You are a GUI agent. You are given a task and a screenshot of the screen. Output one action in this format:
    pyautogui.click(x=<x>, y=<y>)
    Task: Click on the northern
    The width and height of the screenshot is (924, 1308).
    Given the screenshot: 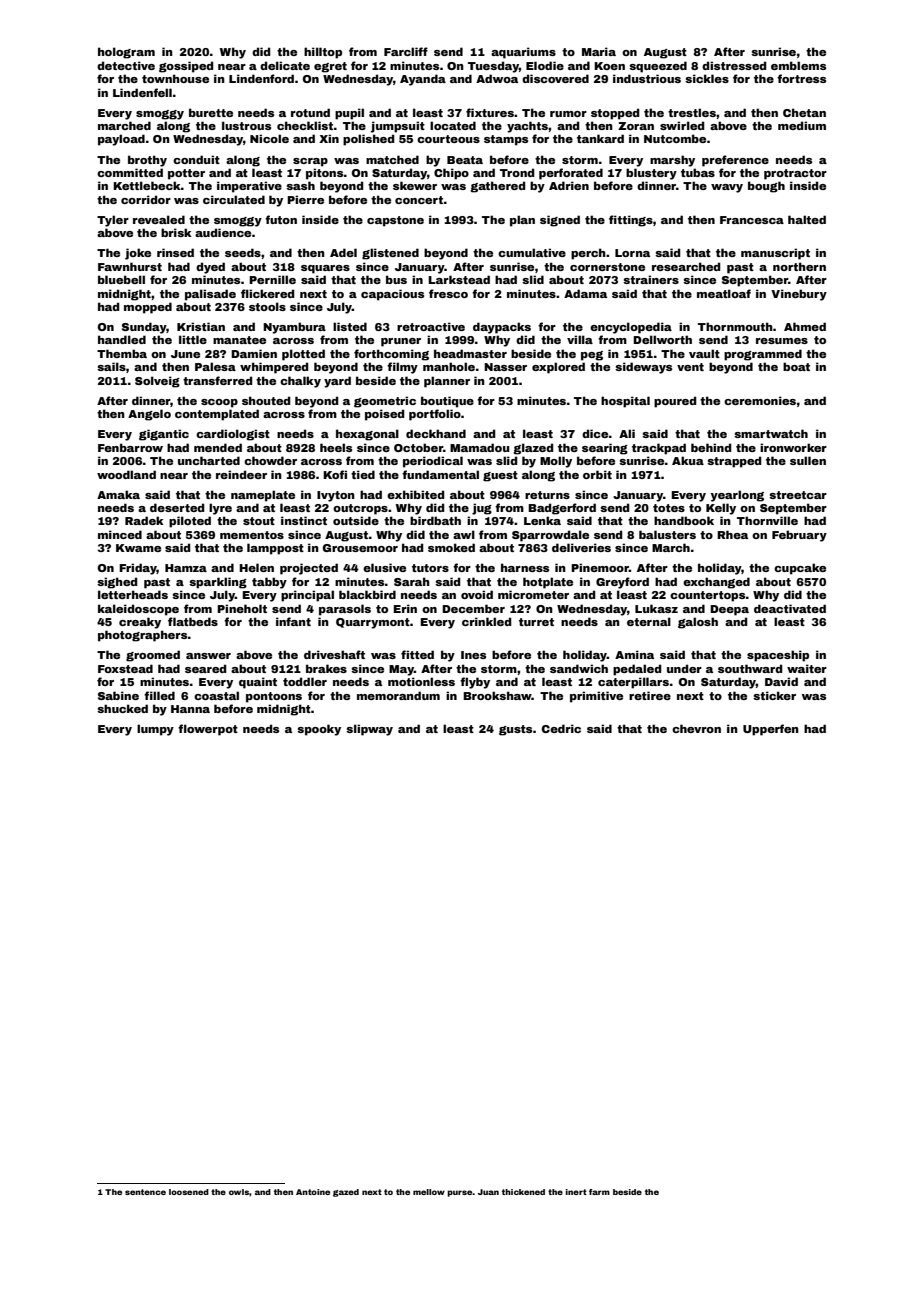 What is the action you would take?
    pyautogui.click(x=799, y=266)
